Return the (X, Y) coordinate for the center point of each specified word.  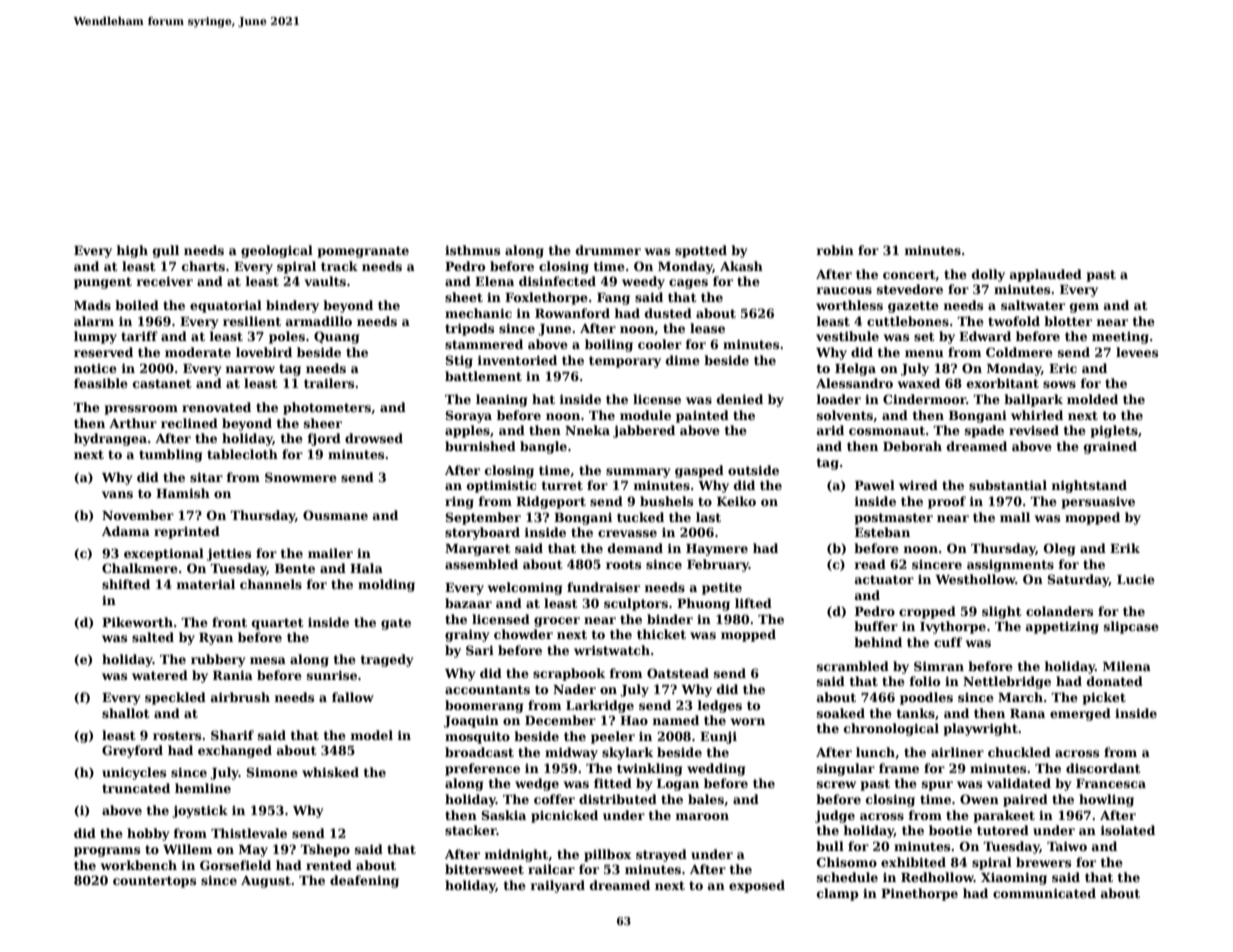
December (560, 720)
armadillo (319, 321)
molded (1092, 399)
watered (160, 675)
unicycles (134, 773)
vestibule (847, 336)
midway (571, 753)
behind (878, 642)
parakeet (1004, 816)
